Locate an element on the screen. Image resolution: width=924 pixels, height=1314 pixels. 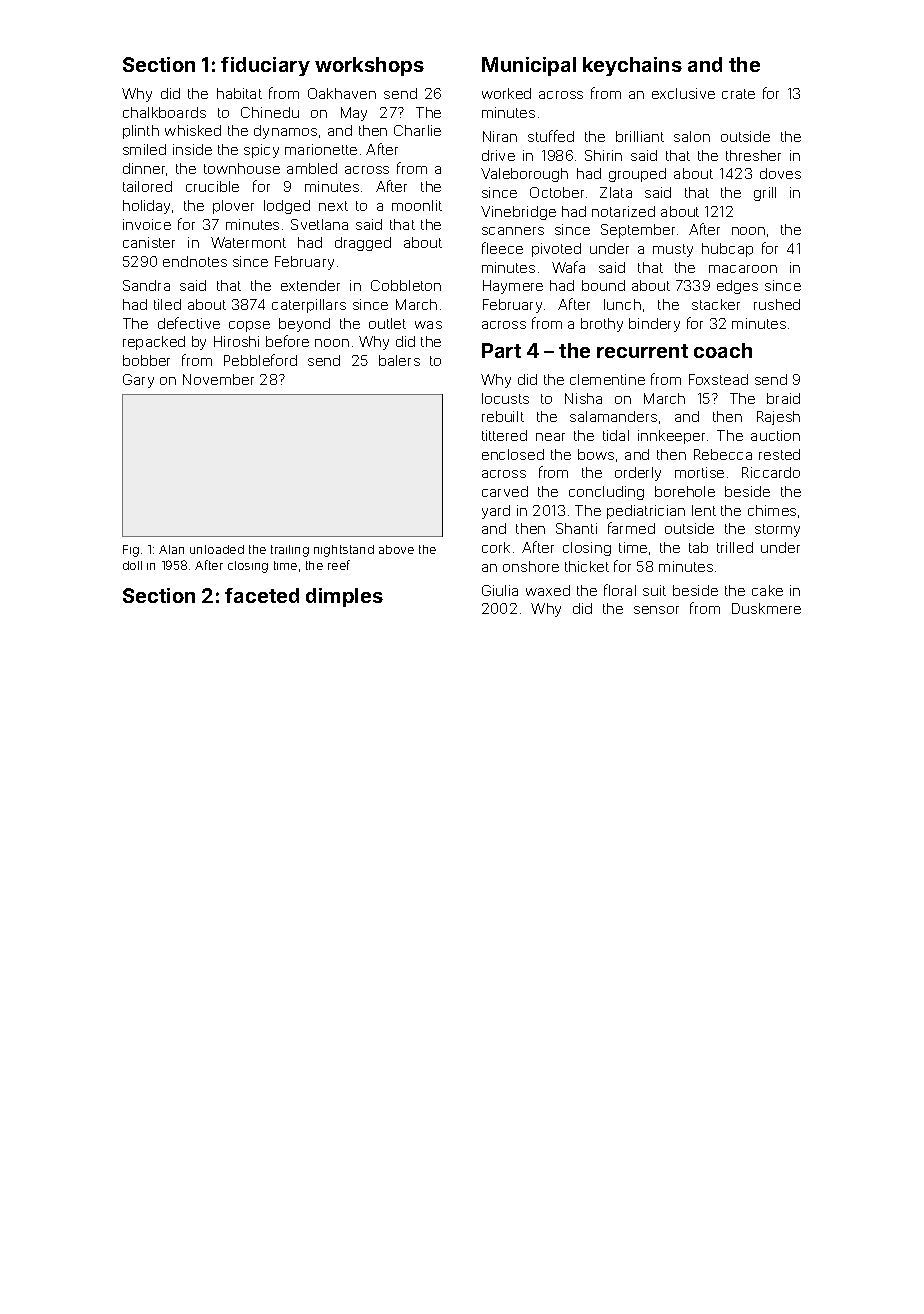
Charlie is located at coordinates (417, 130).
